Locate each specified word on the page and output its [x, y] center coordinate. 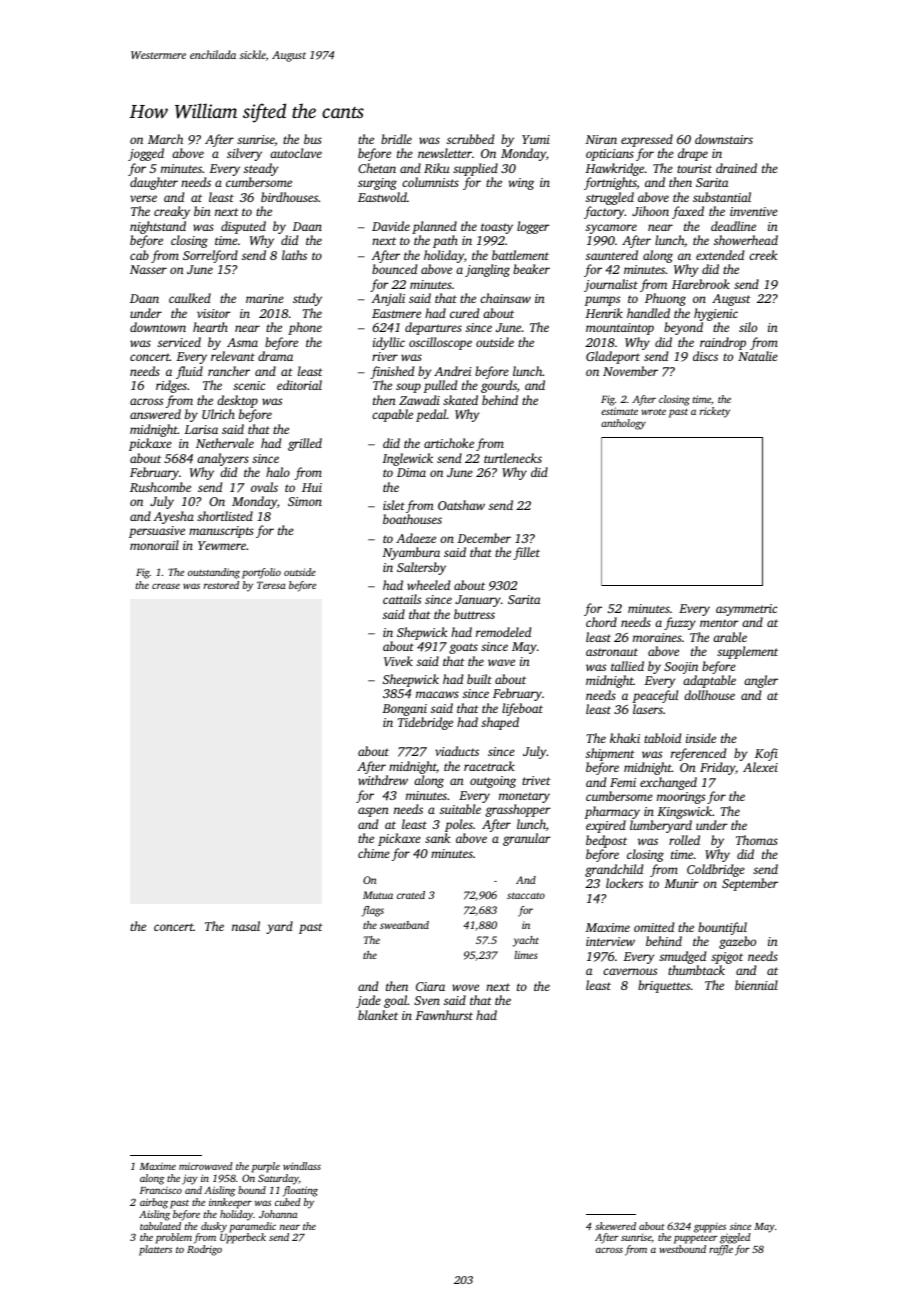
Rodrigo [204, 1250]
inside [701, 738]
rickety [715, 412]
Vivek [398, 661]
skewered [615, 1226]
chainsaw [505, 298]
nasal [246, 926]
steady [261, 169]
